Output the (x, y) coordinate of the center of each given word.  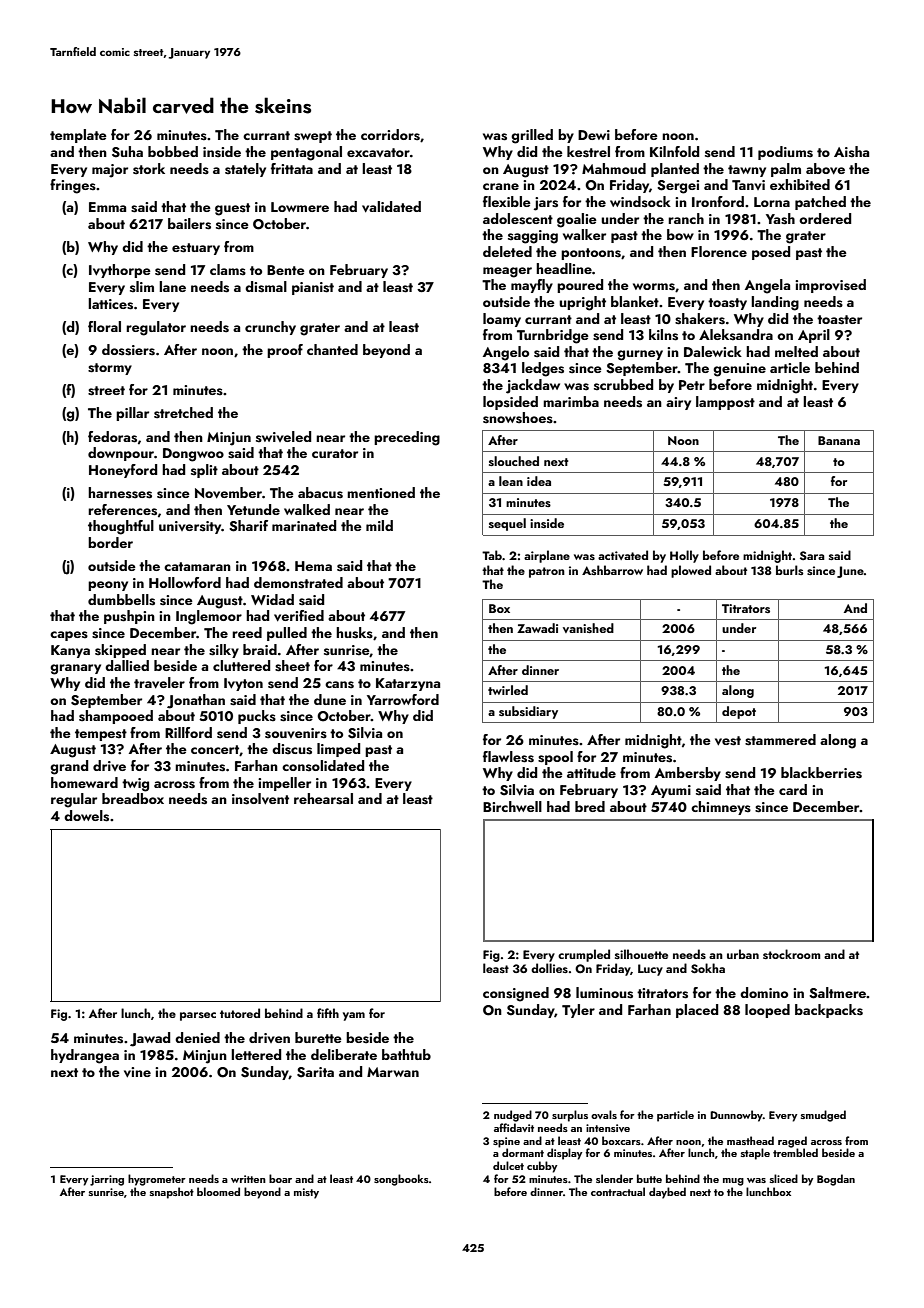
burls (790, 570)
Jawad (150, 1039)
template (78, 136)
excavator (378, 152)
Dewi (594, 135)
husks (354, 633)
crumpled (584, 955)
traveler (159, 683)
